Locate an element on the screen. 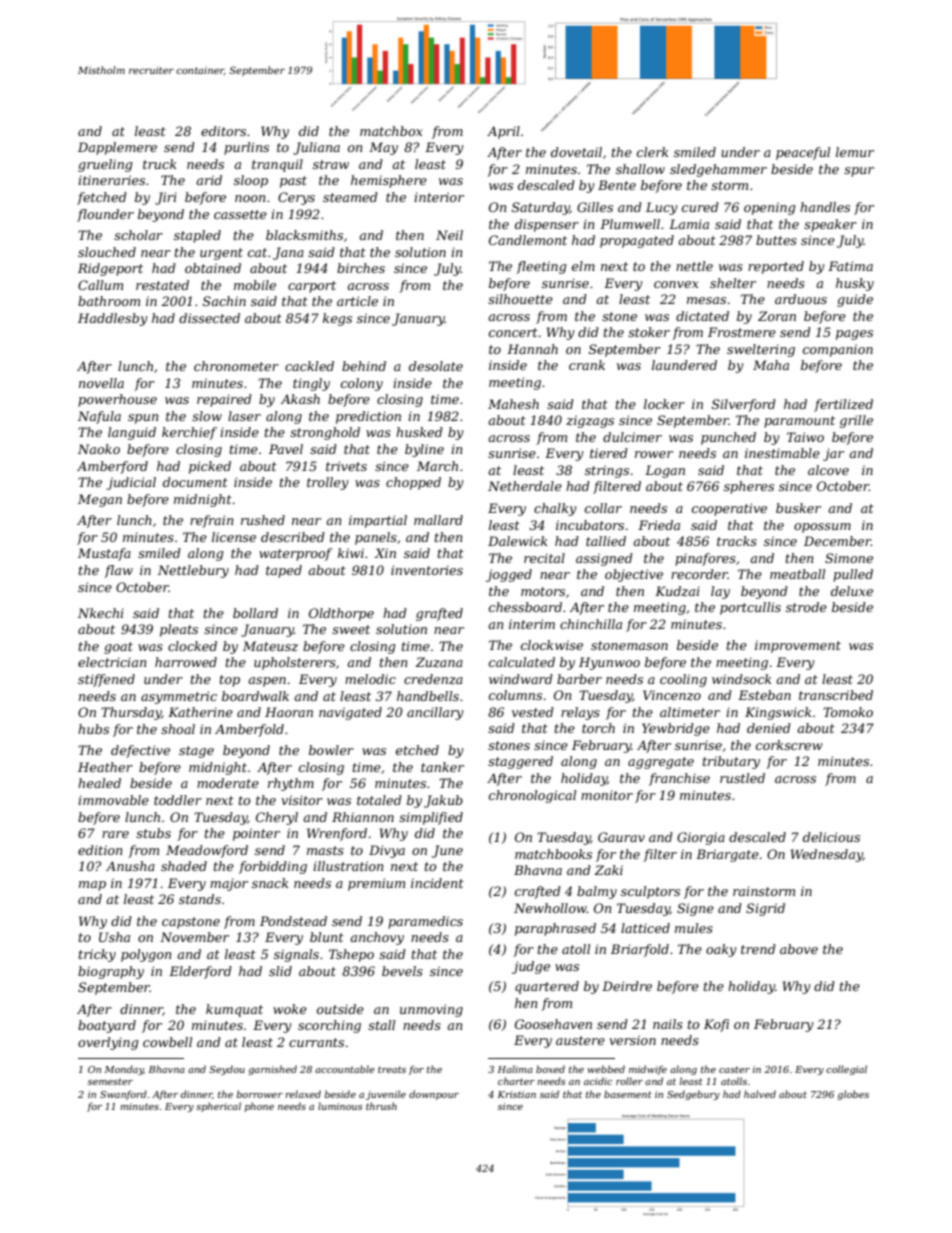  above is located at coordinates (799, 949).
